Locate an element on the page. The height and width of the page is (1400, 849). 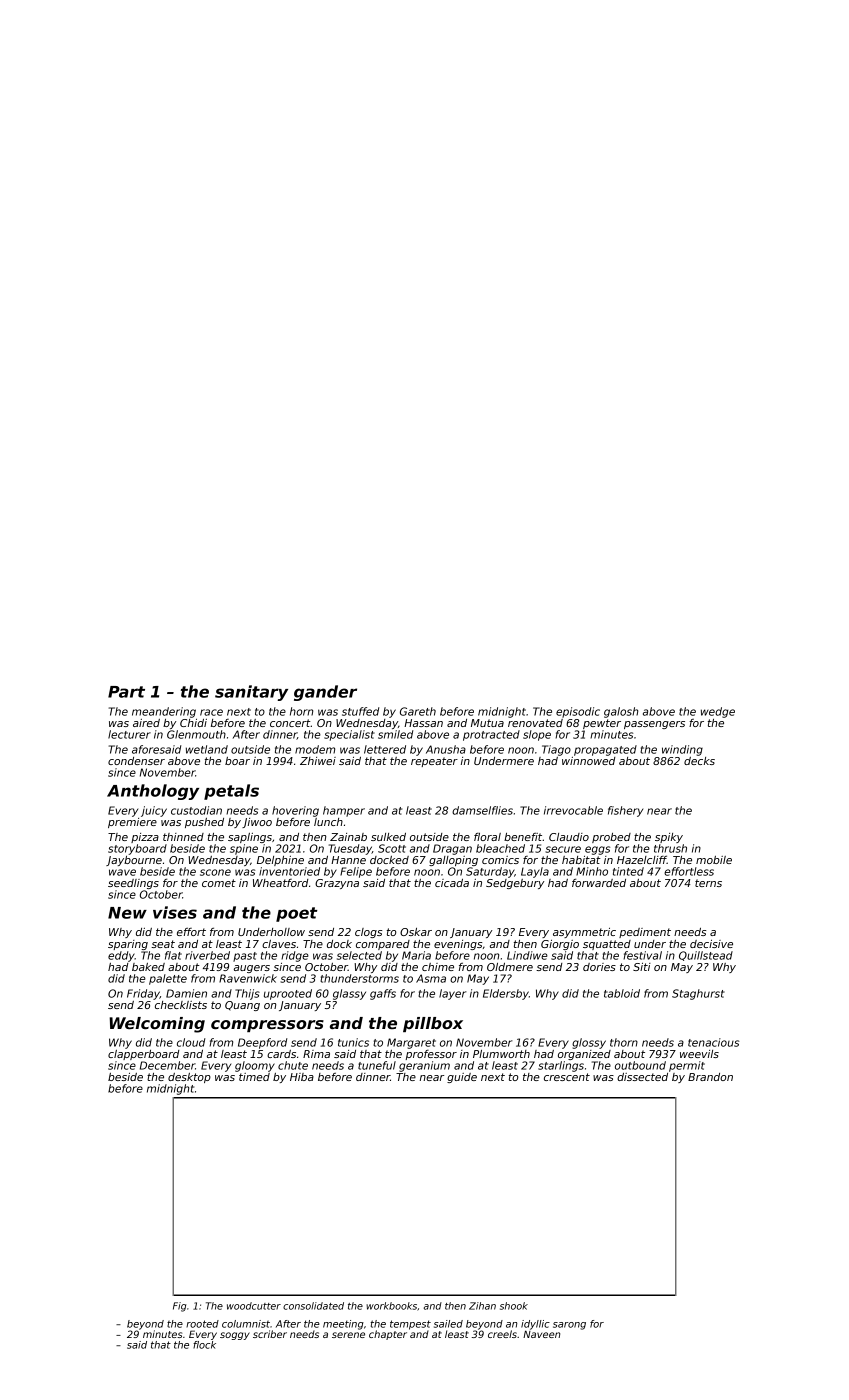
timed is located at coordinates (254, 1077).
